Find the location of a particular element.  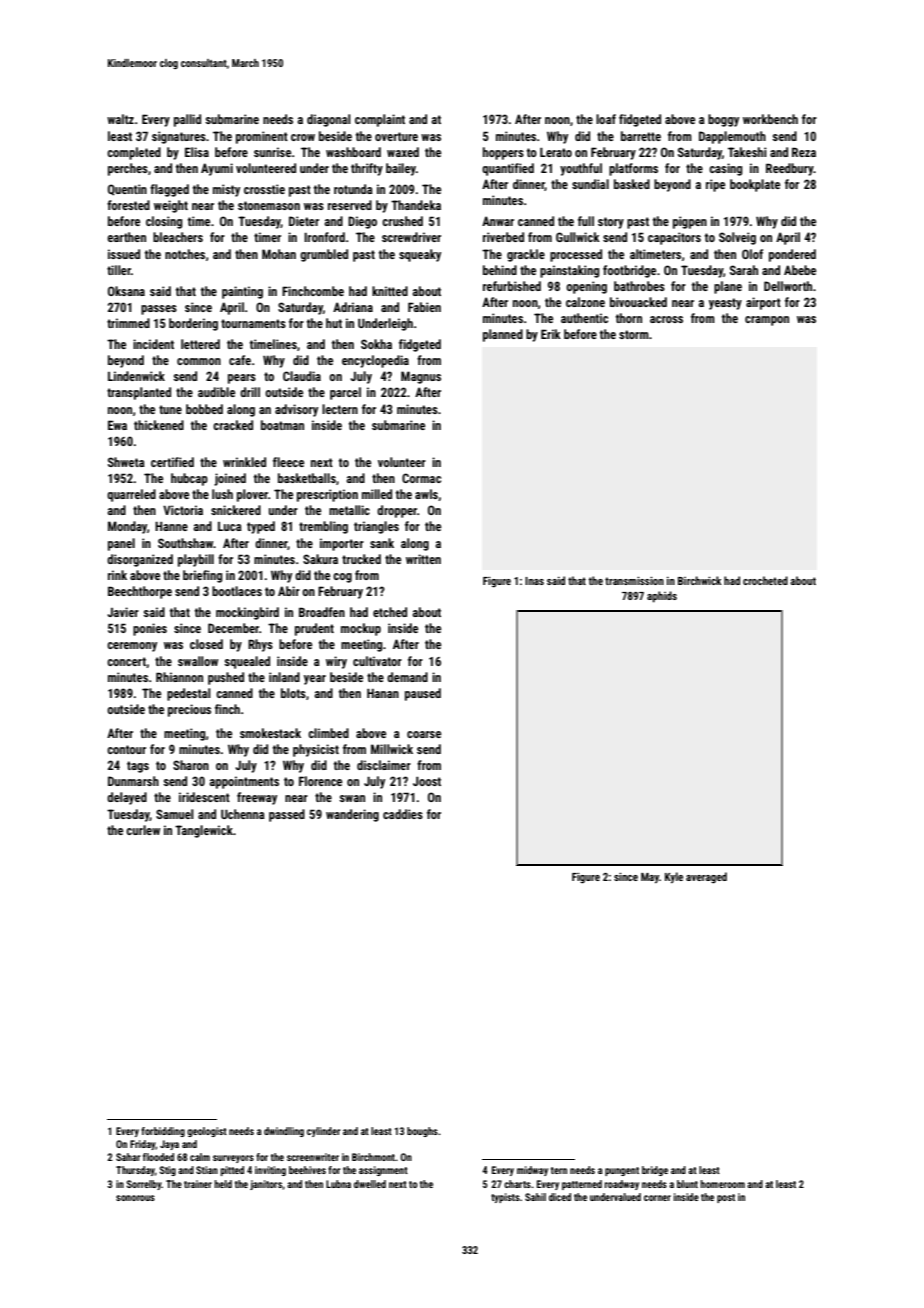

plover is located at coordinates (252, 495).
